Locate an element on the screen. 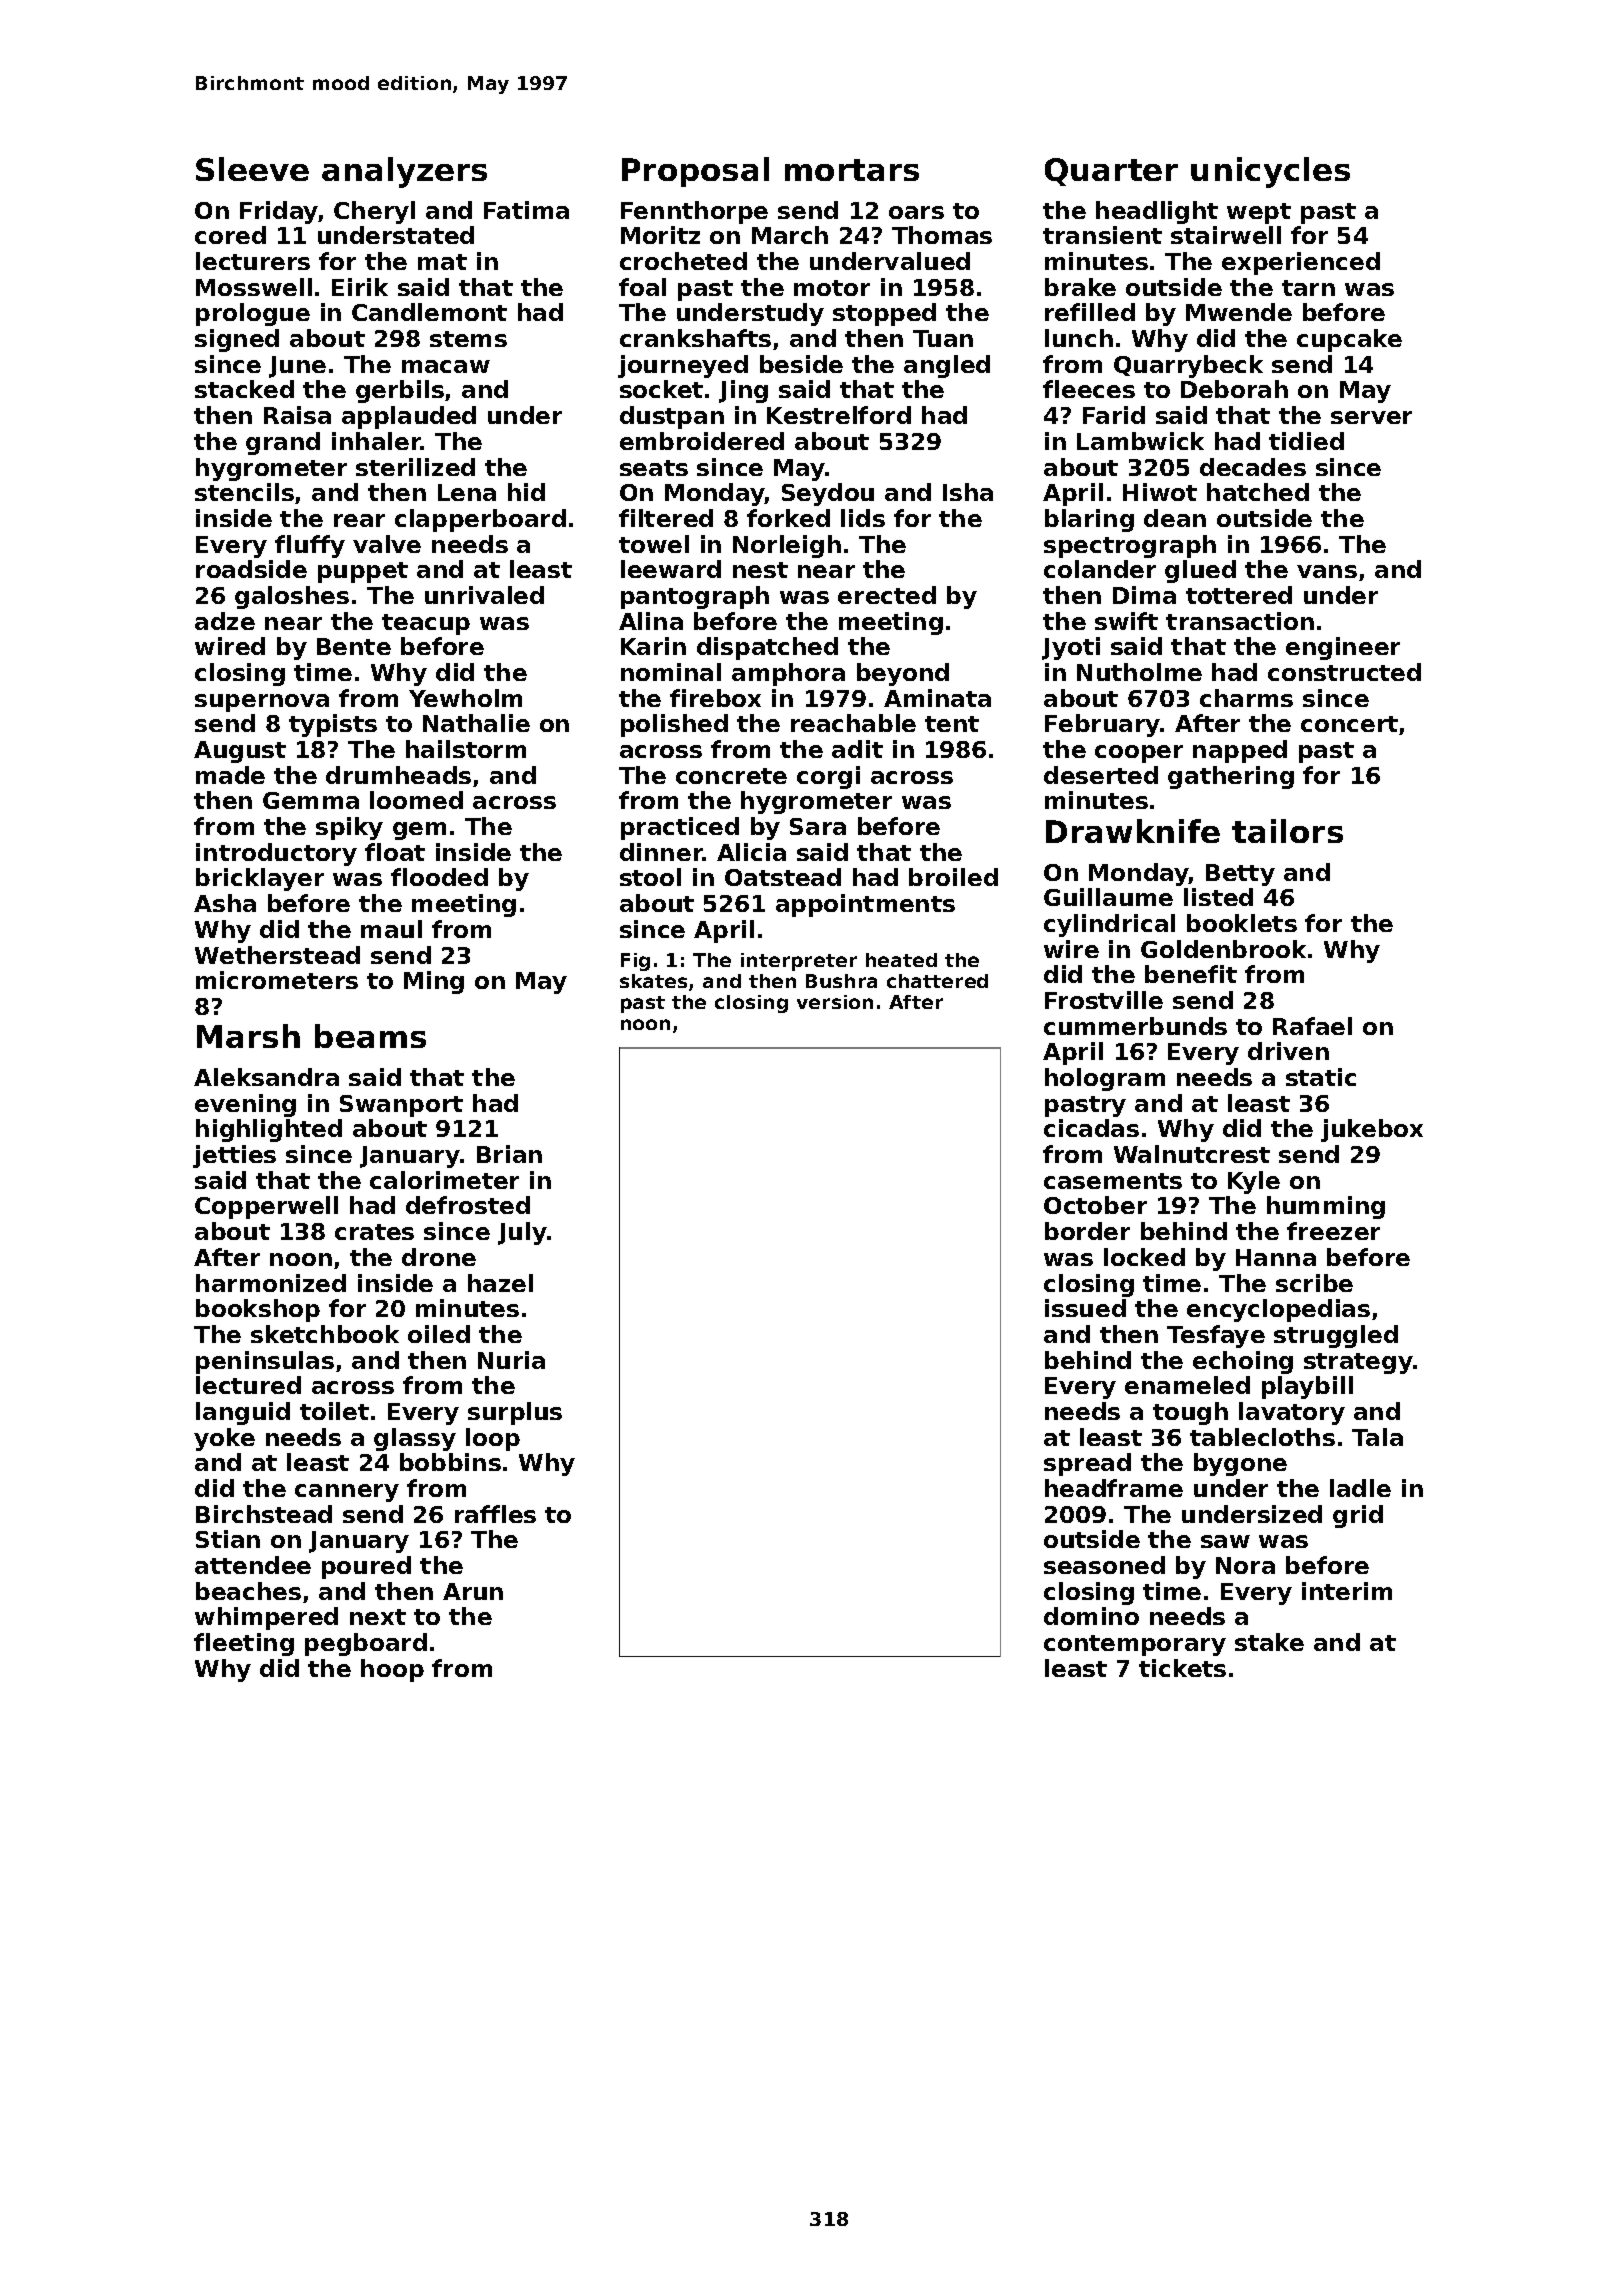 This screenshot has height=2292, width=1620. Fig is located at coordinates (635, 962).
